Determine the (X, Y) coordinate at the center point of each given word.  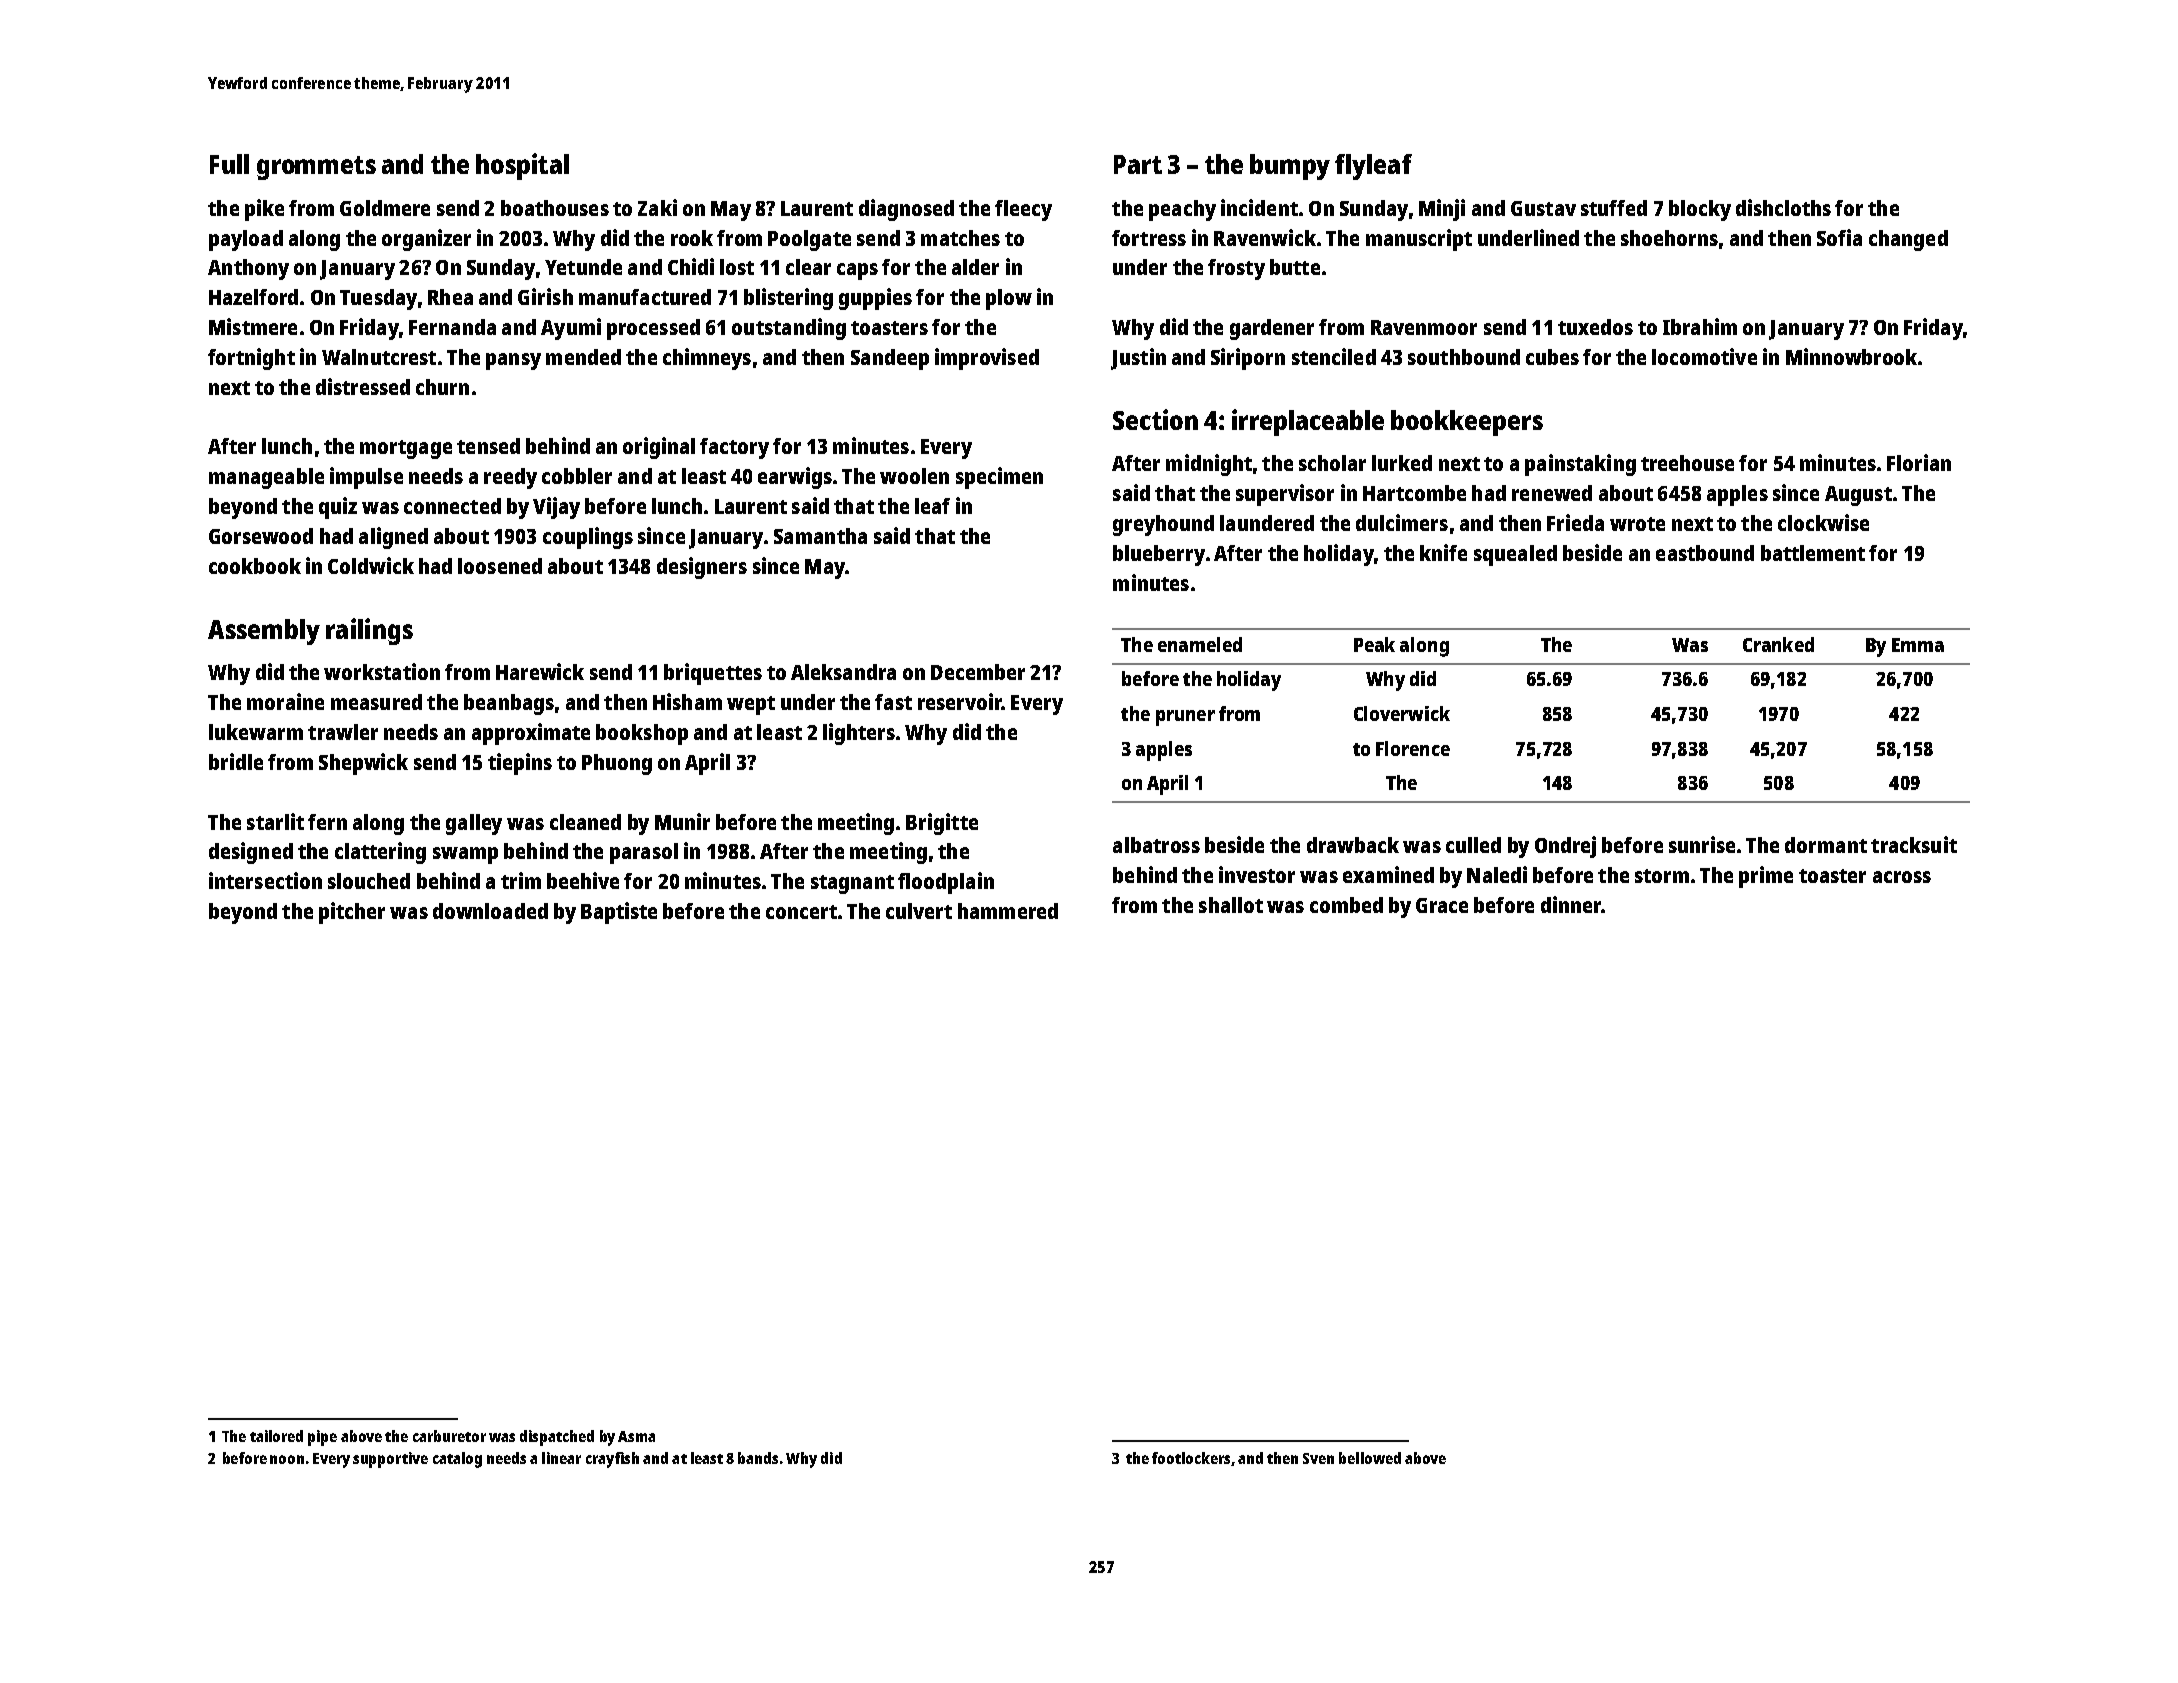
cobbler (577, 476)
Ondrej (1565, 847)
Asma (636, 1436)
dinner (1571, 904)
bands (758, 1458)
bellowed (1370, 1458)
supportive (390, 1460)
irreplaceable (1308, 422)
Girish (545, 296)
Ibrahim (1700, 326)
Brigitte (942, 824)
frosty (1236, 269)
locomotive (1704, 356)
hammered (1008, 911)
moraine (285, 701)
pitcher (352, 913)
